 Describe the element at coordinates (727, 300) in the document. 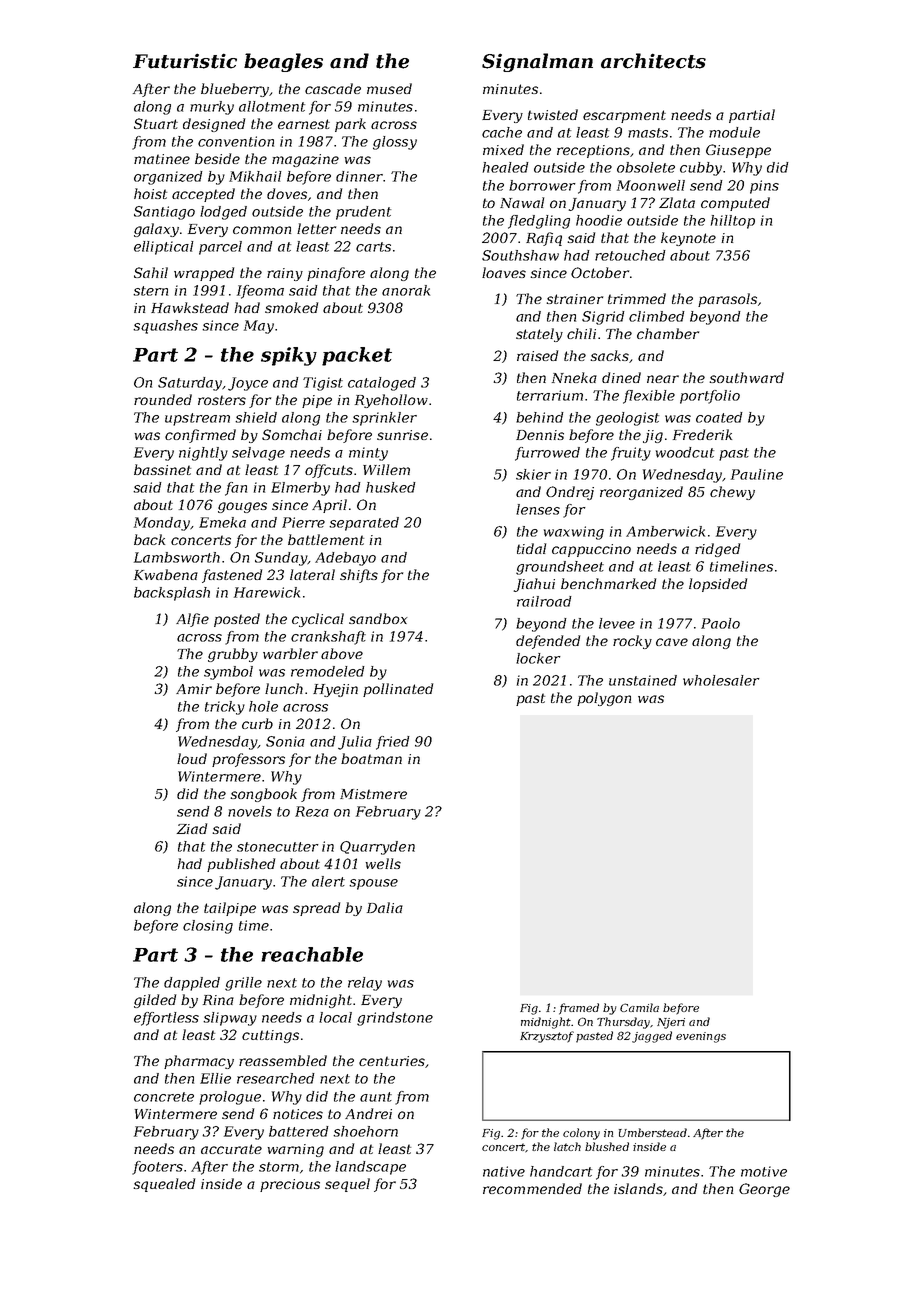

I see `parasols` at that location.
